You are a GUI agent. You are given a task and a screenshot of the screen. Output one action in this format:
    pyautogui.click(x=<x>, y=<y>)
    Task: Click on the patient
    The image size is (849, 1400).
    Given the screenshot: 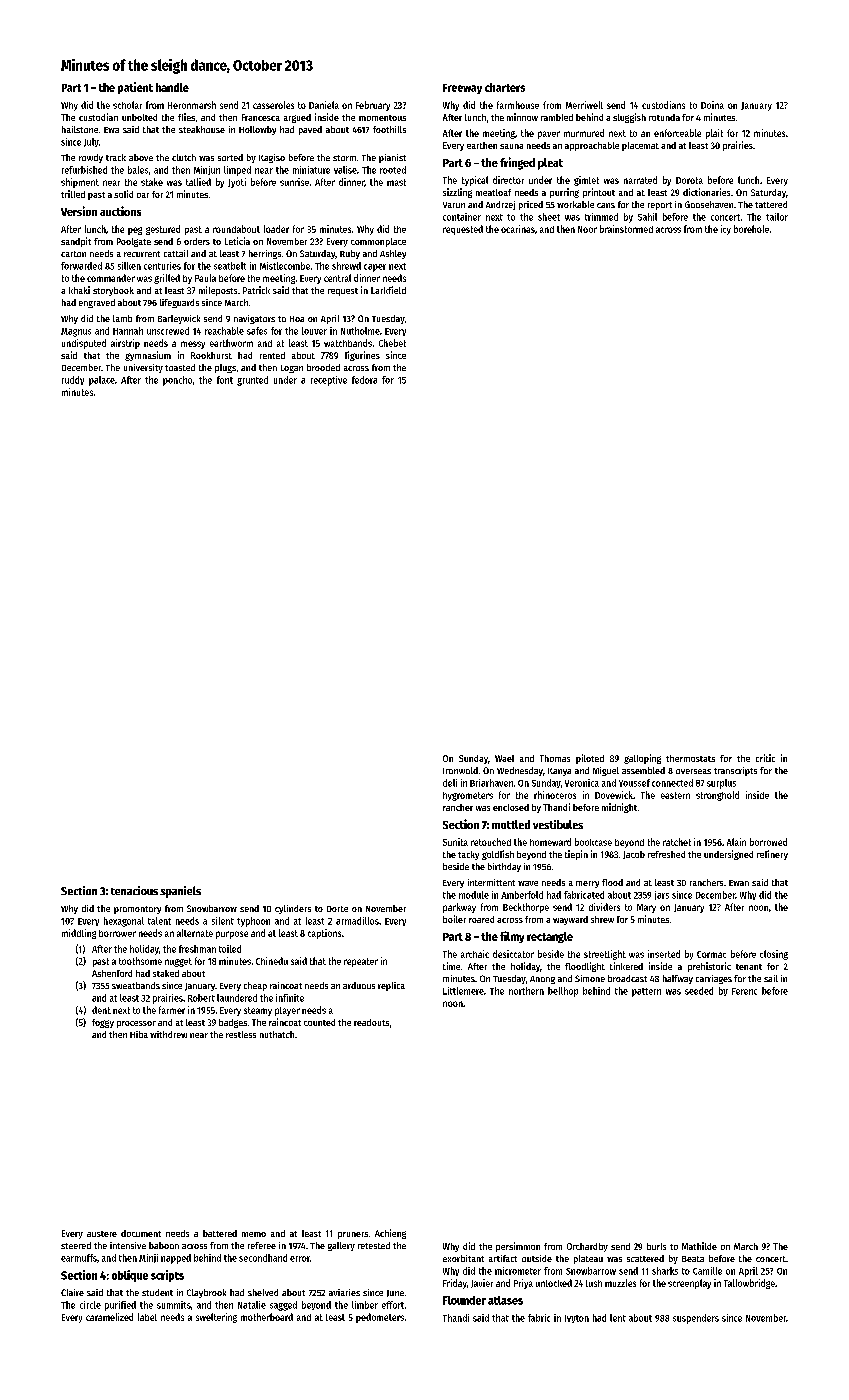 What is the action you would take?
    pyautogui.click(x=135, y=88)
